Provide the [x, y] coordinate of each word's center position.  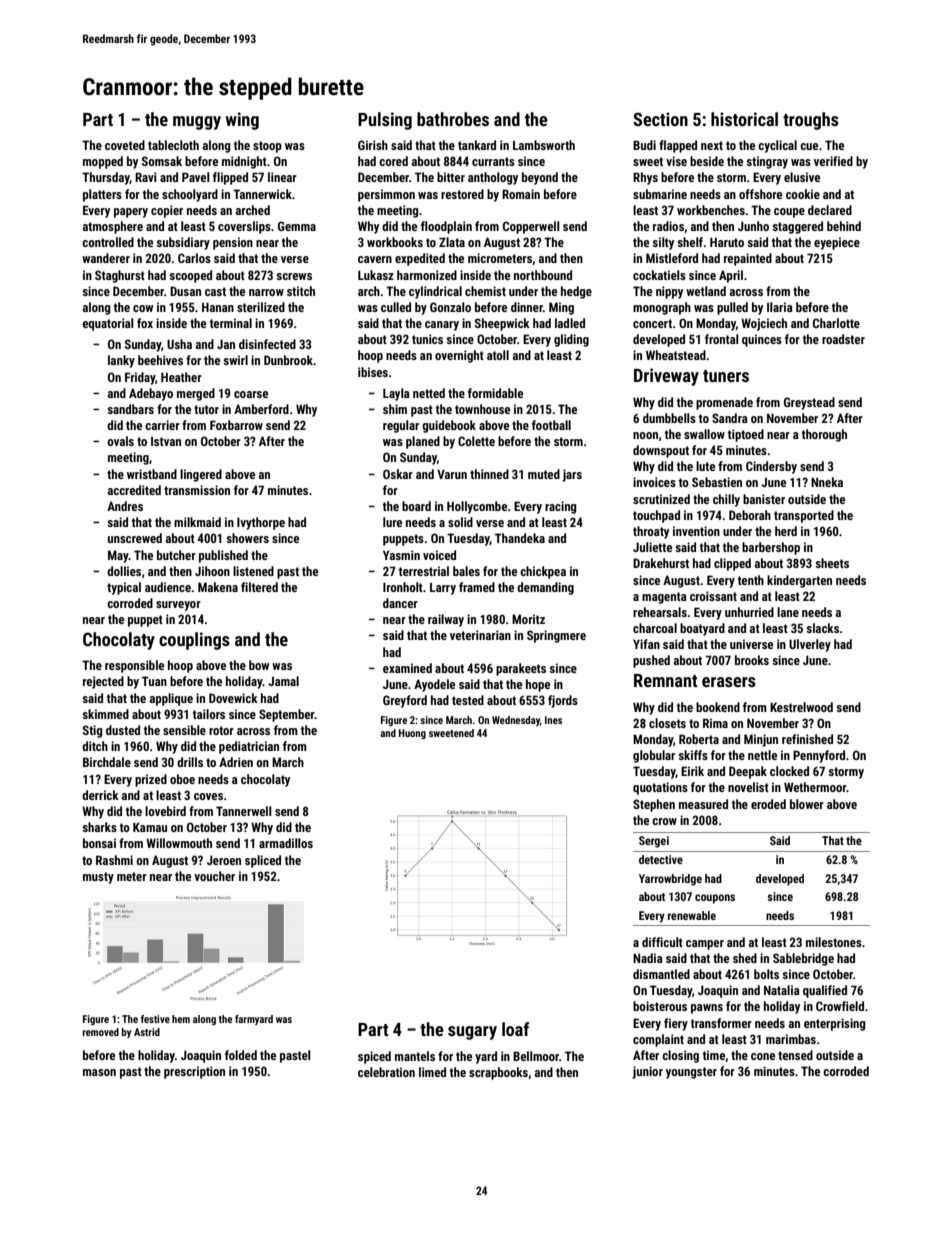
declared [830, 210]
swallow [704, 434]
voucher [214, 876]
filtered [259, 587]
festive [155, 1019]
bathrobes [453, 119]
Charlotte [836, 323]
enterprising [834, 1024]
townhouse [482, 409]
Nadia [648, 958]
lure [392, 522]
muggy [197, 123]
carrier [162, 425]
